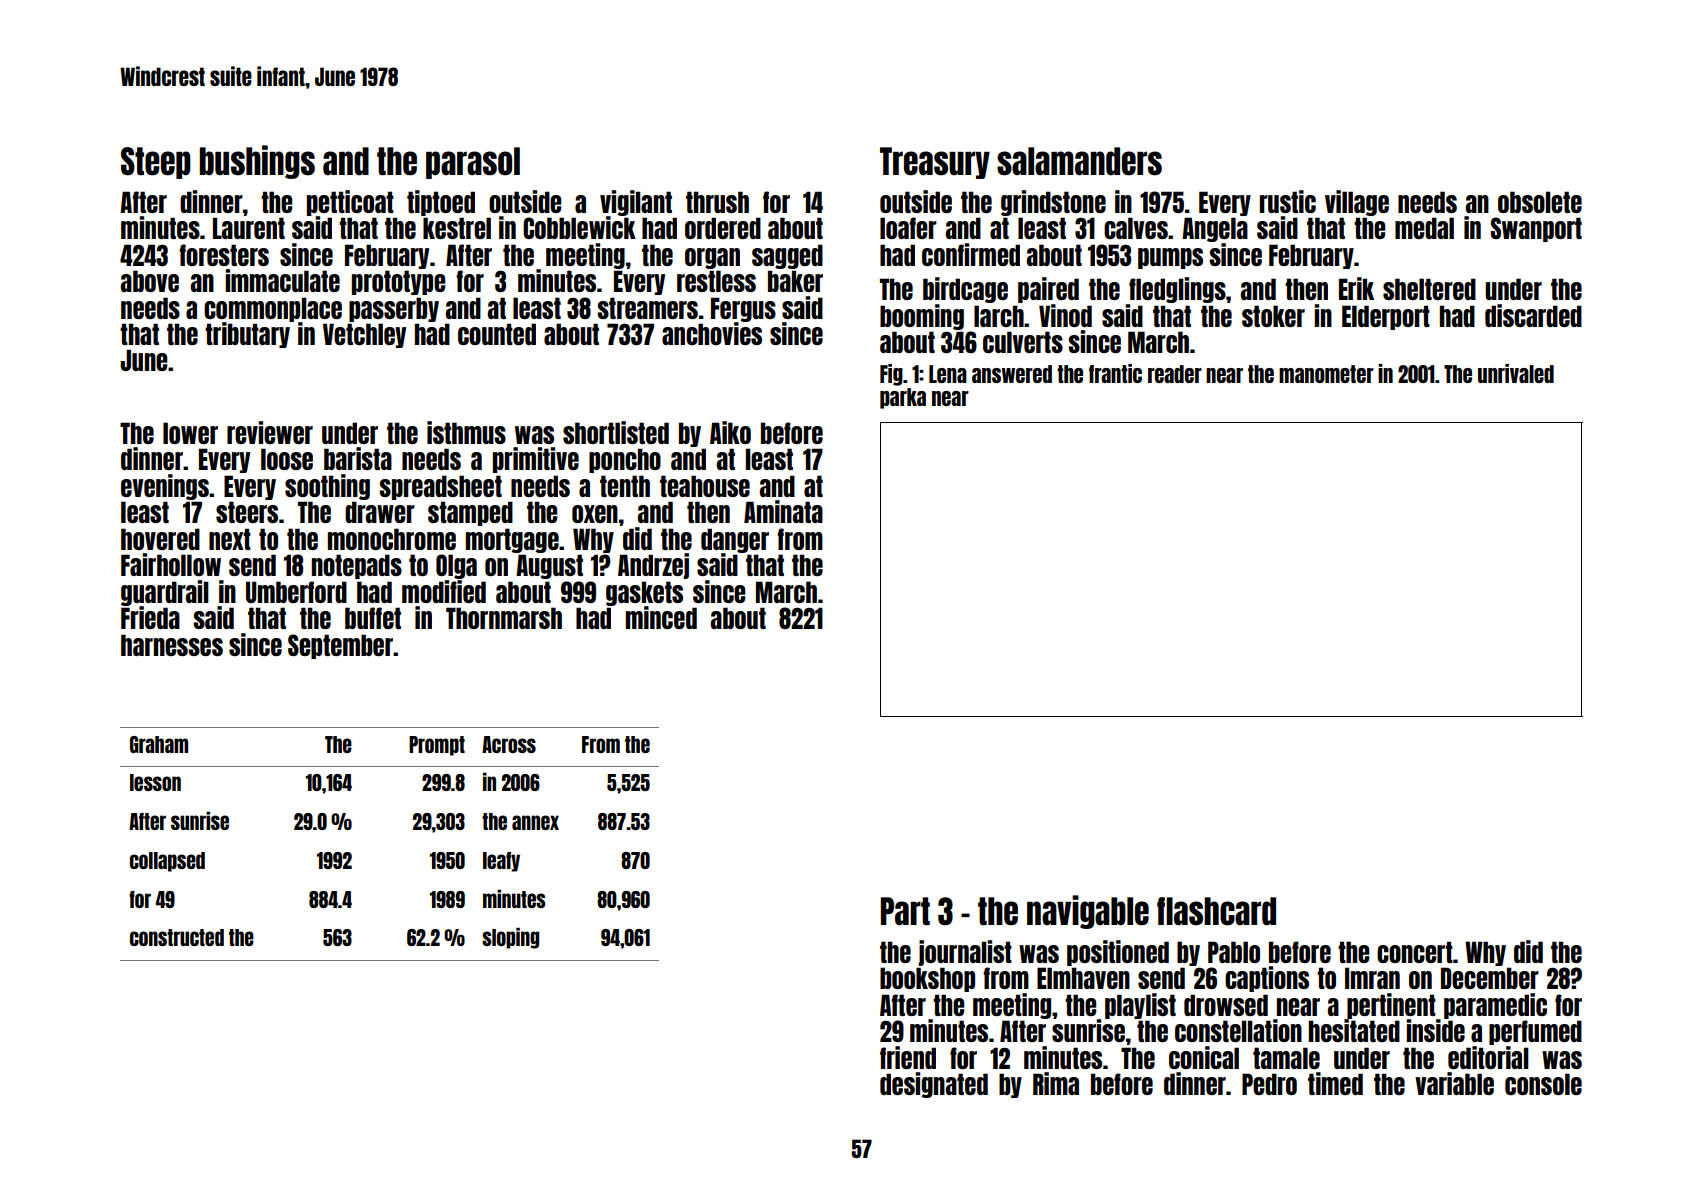 This screenshot has width=1703, height=1204. Describe the element at coordinates (159, 744) in the screenshot. I see `Graham` at that location.
